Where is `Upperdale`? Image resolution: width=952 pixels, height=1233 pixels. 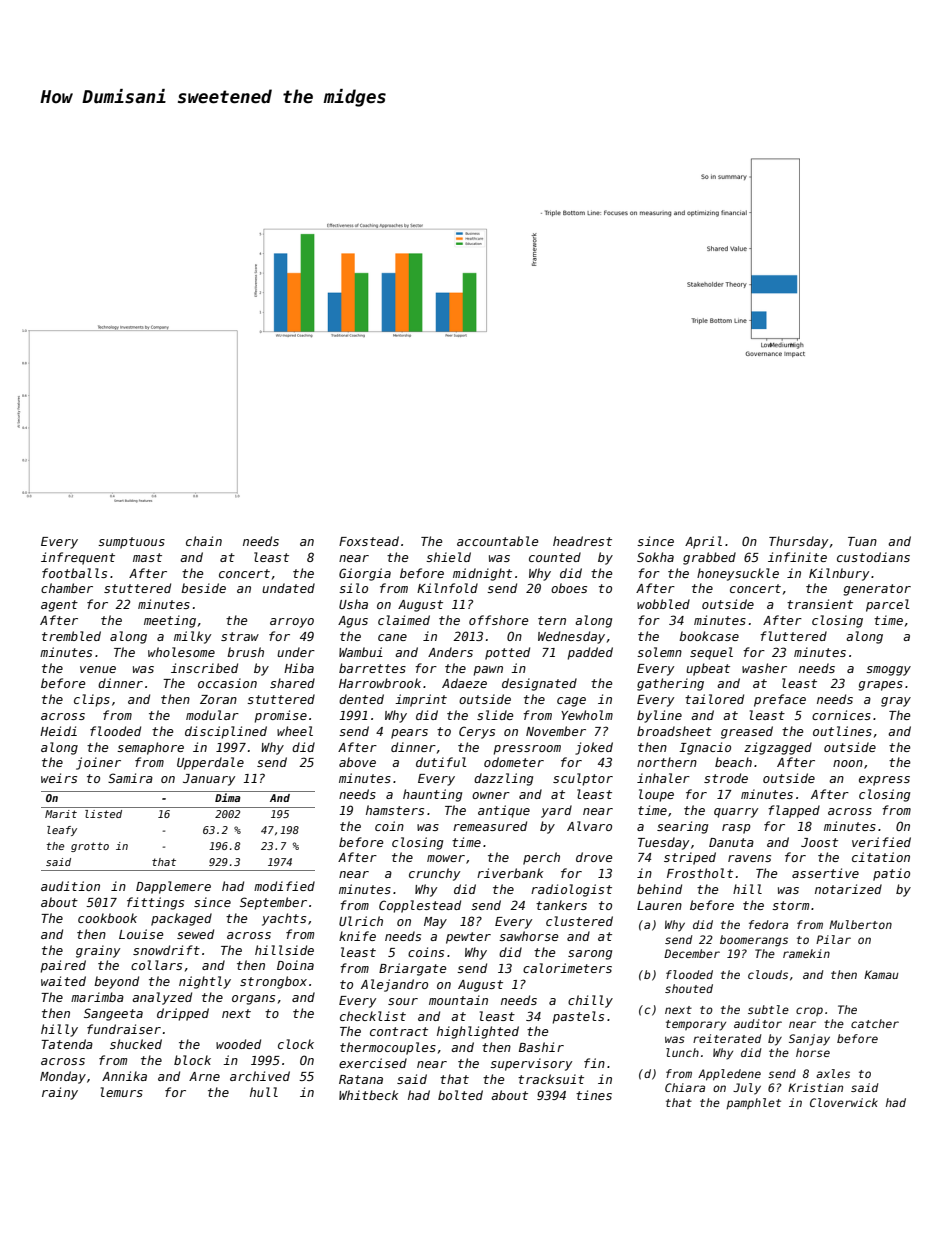 Upperdale is located at coordinates (210, 763).
